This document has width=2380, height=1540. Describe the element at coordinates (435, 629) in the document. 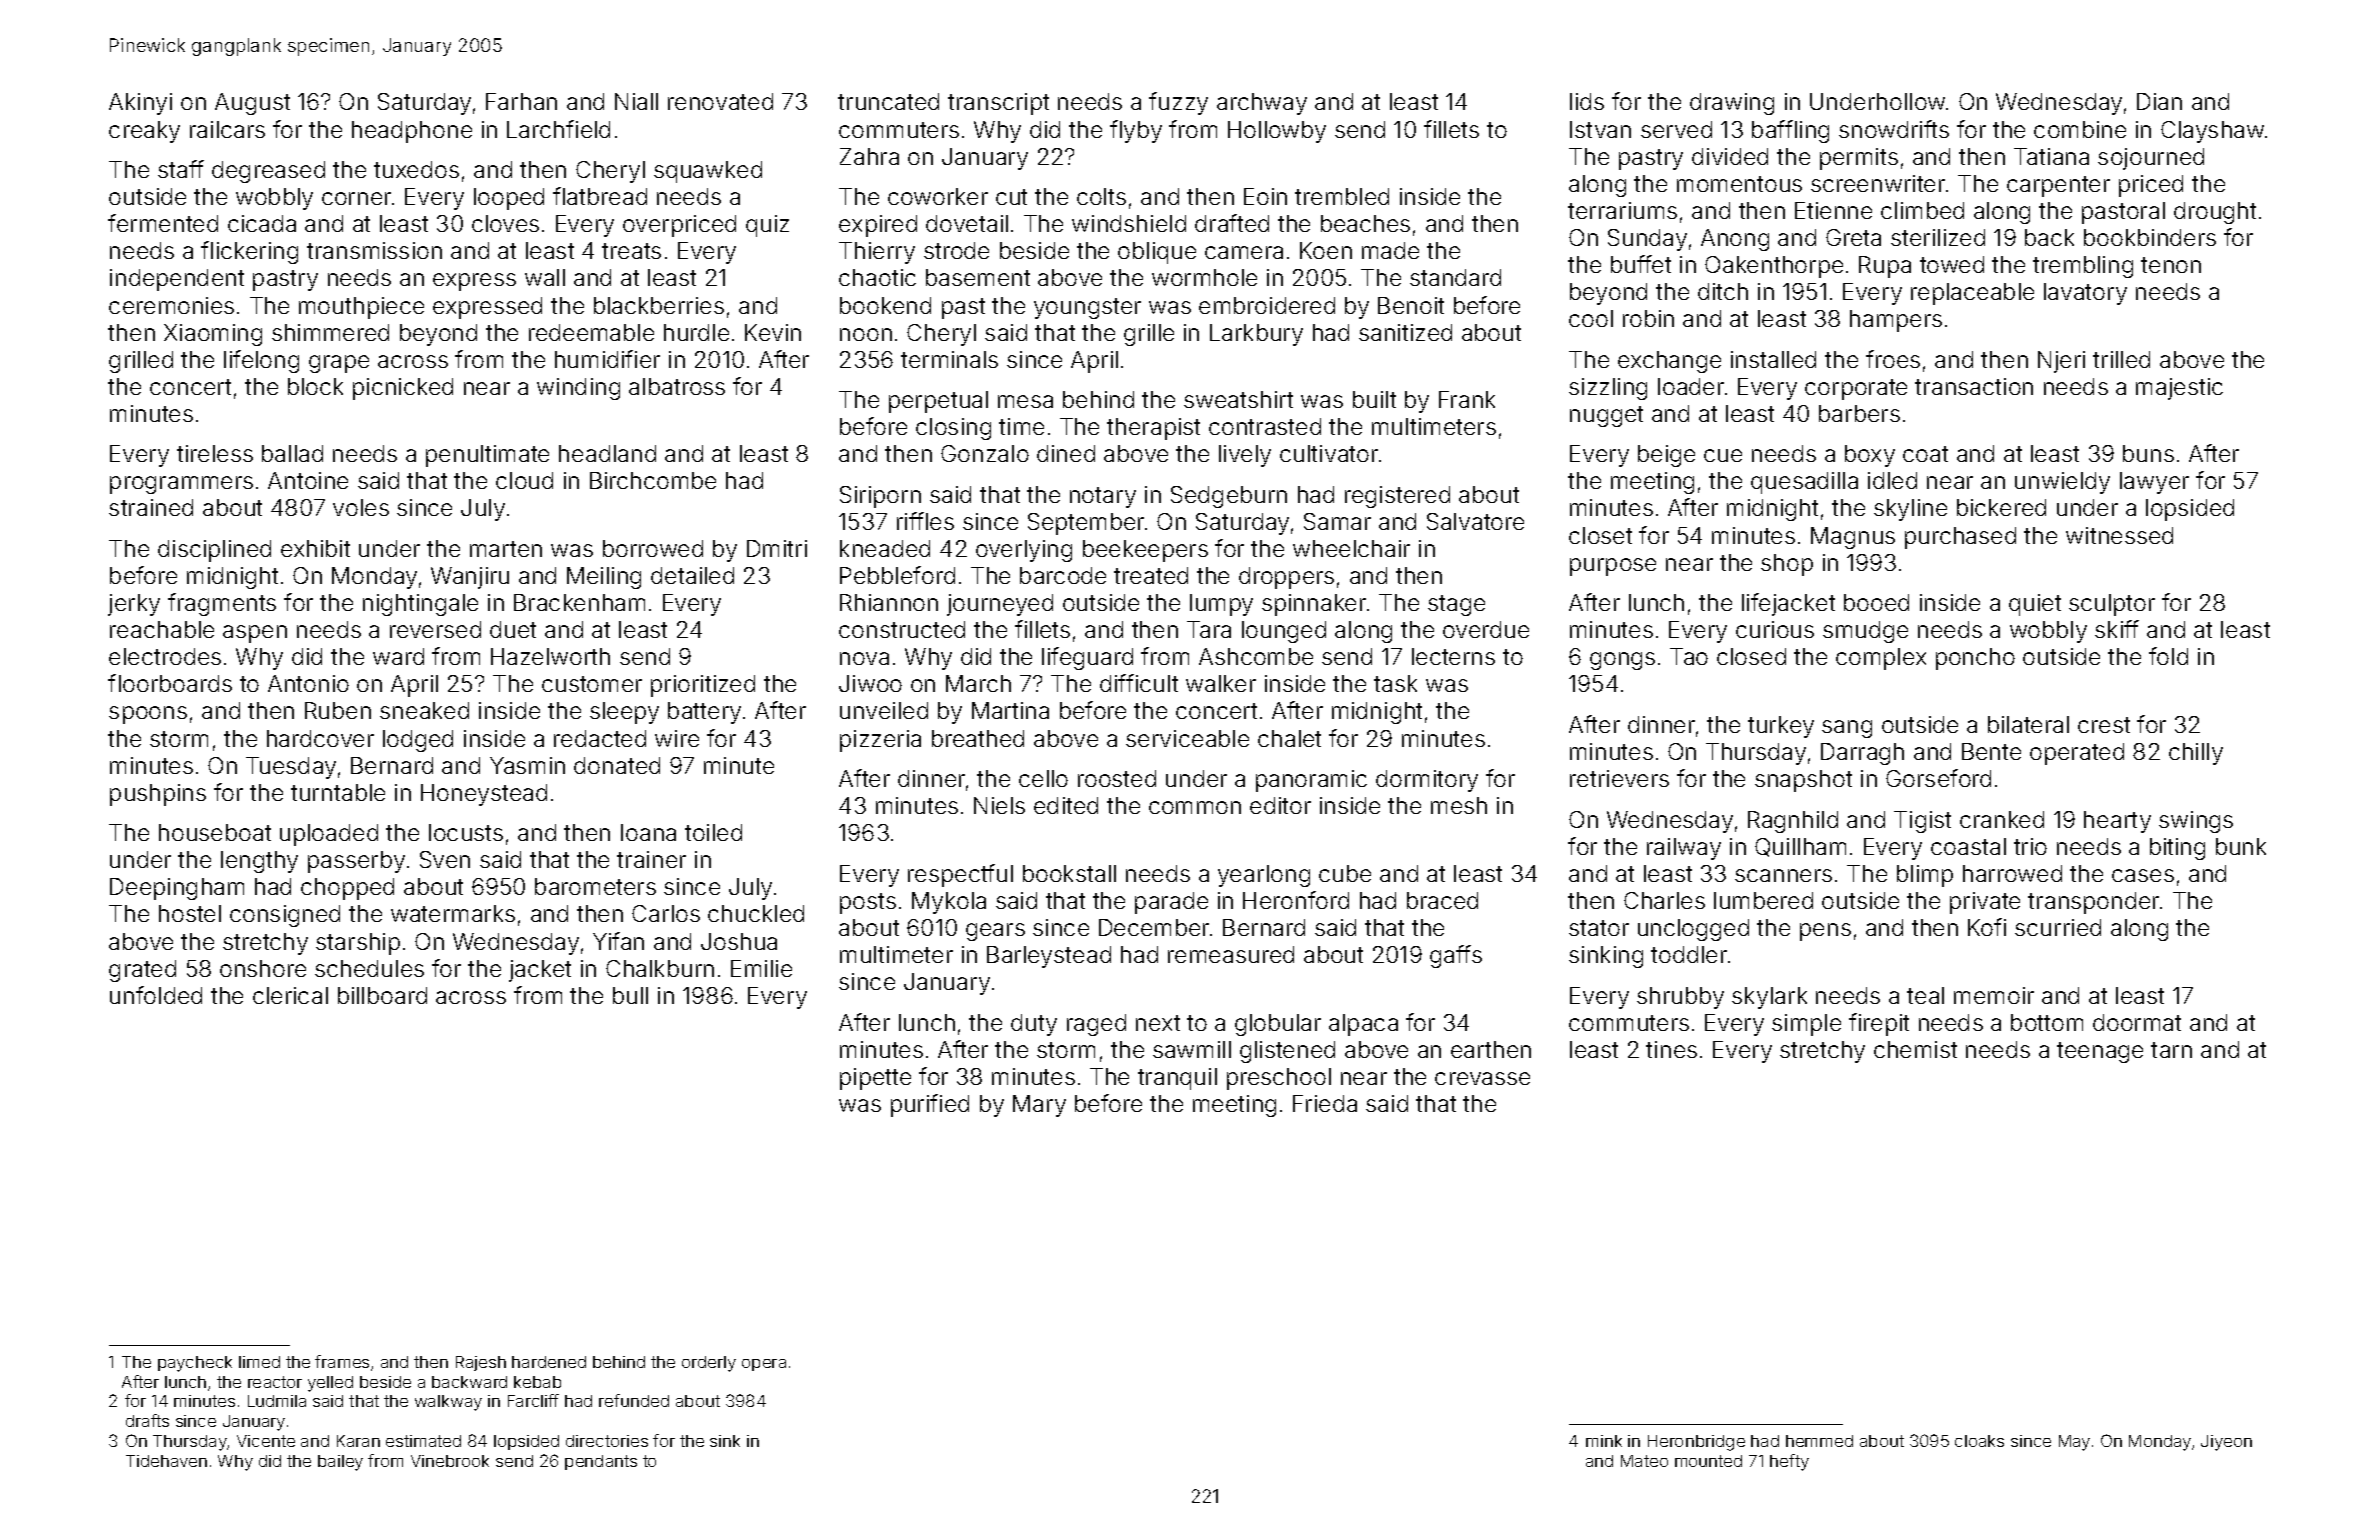

I see `reversed` at that location.
